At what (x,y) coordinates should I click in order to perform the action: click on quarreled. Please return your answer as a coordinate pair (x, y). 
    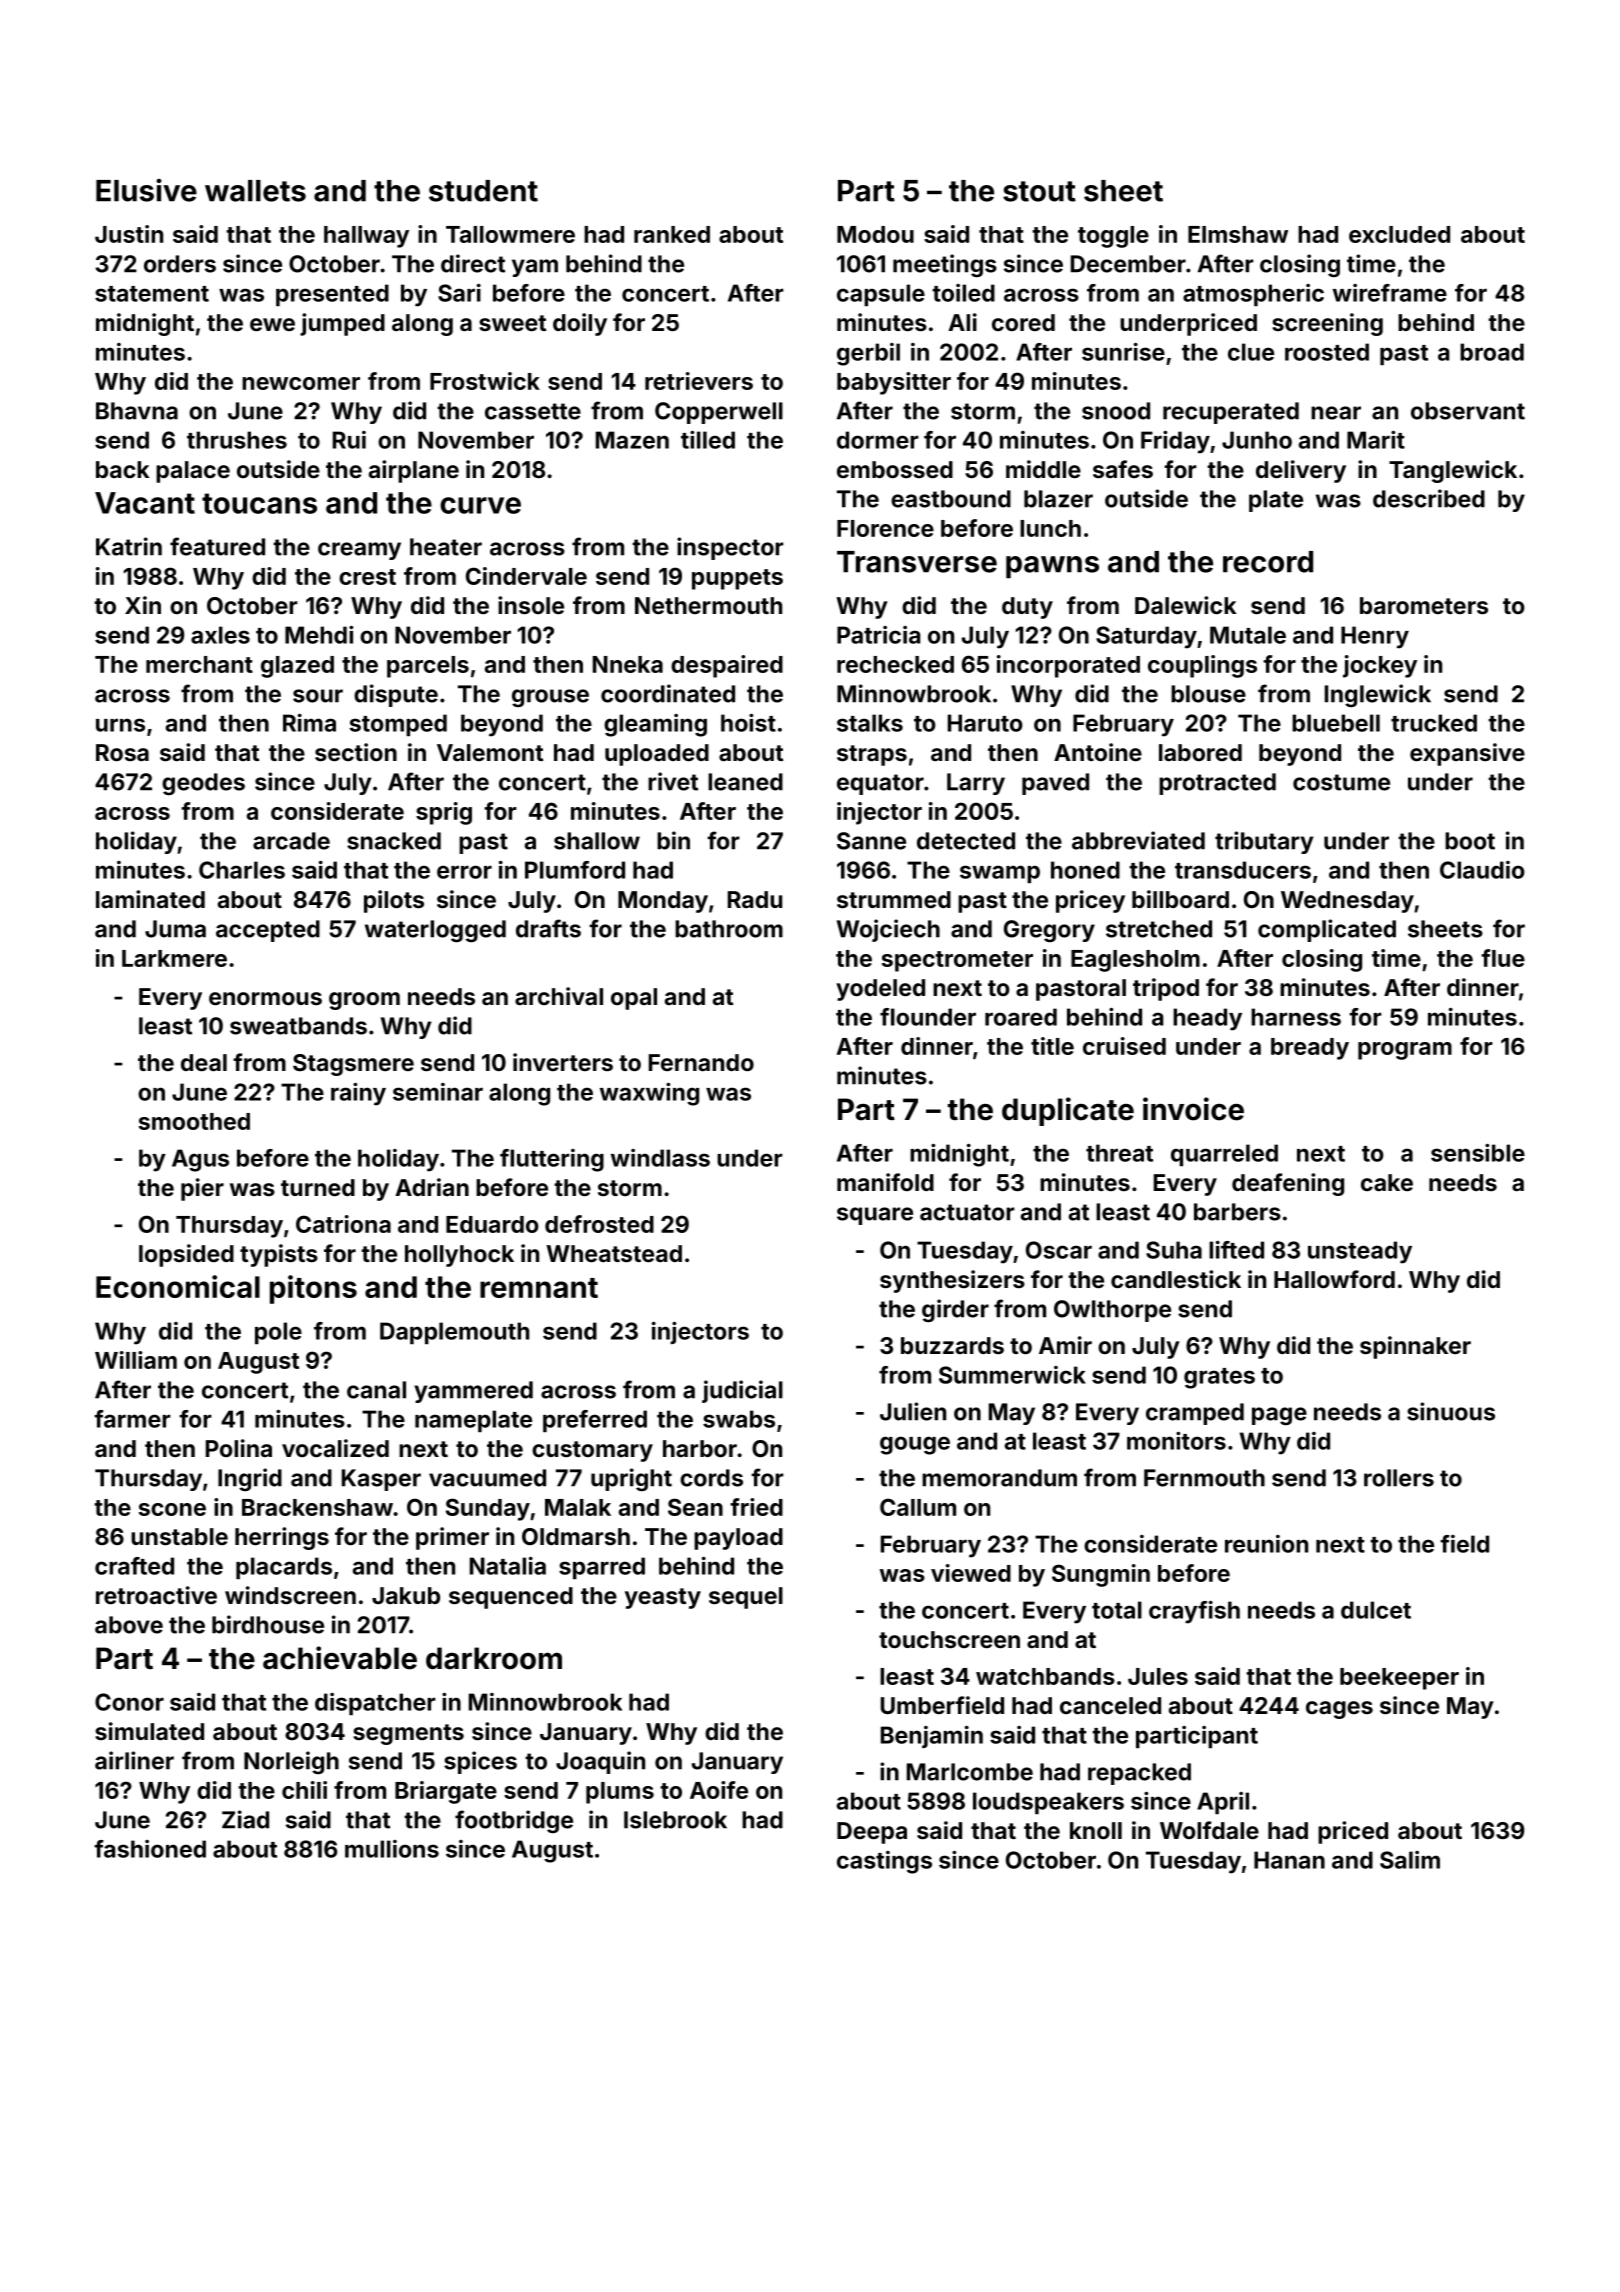
    Looking at the image, I should click on (1224, 1155).
